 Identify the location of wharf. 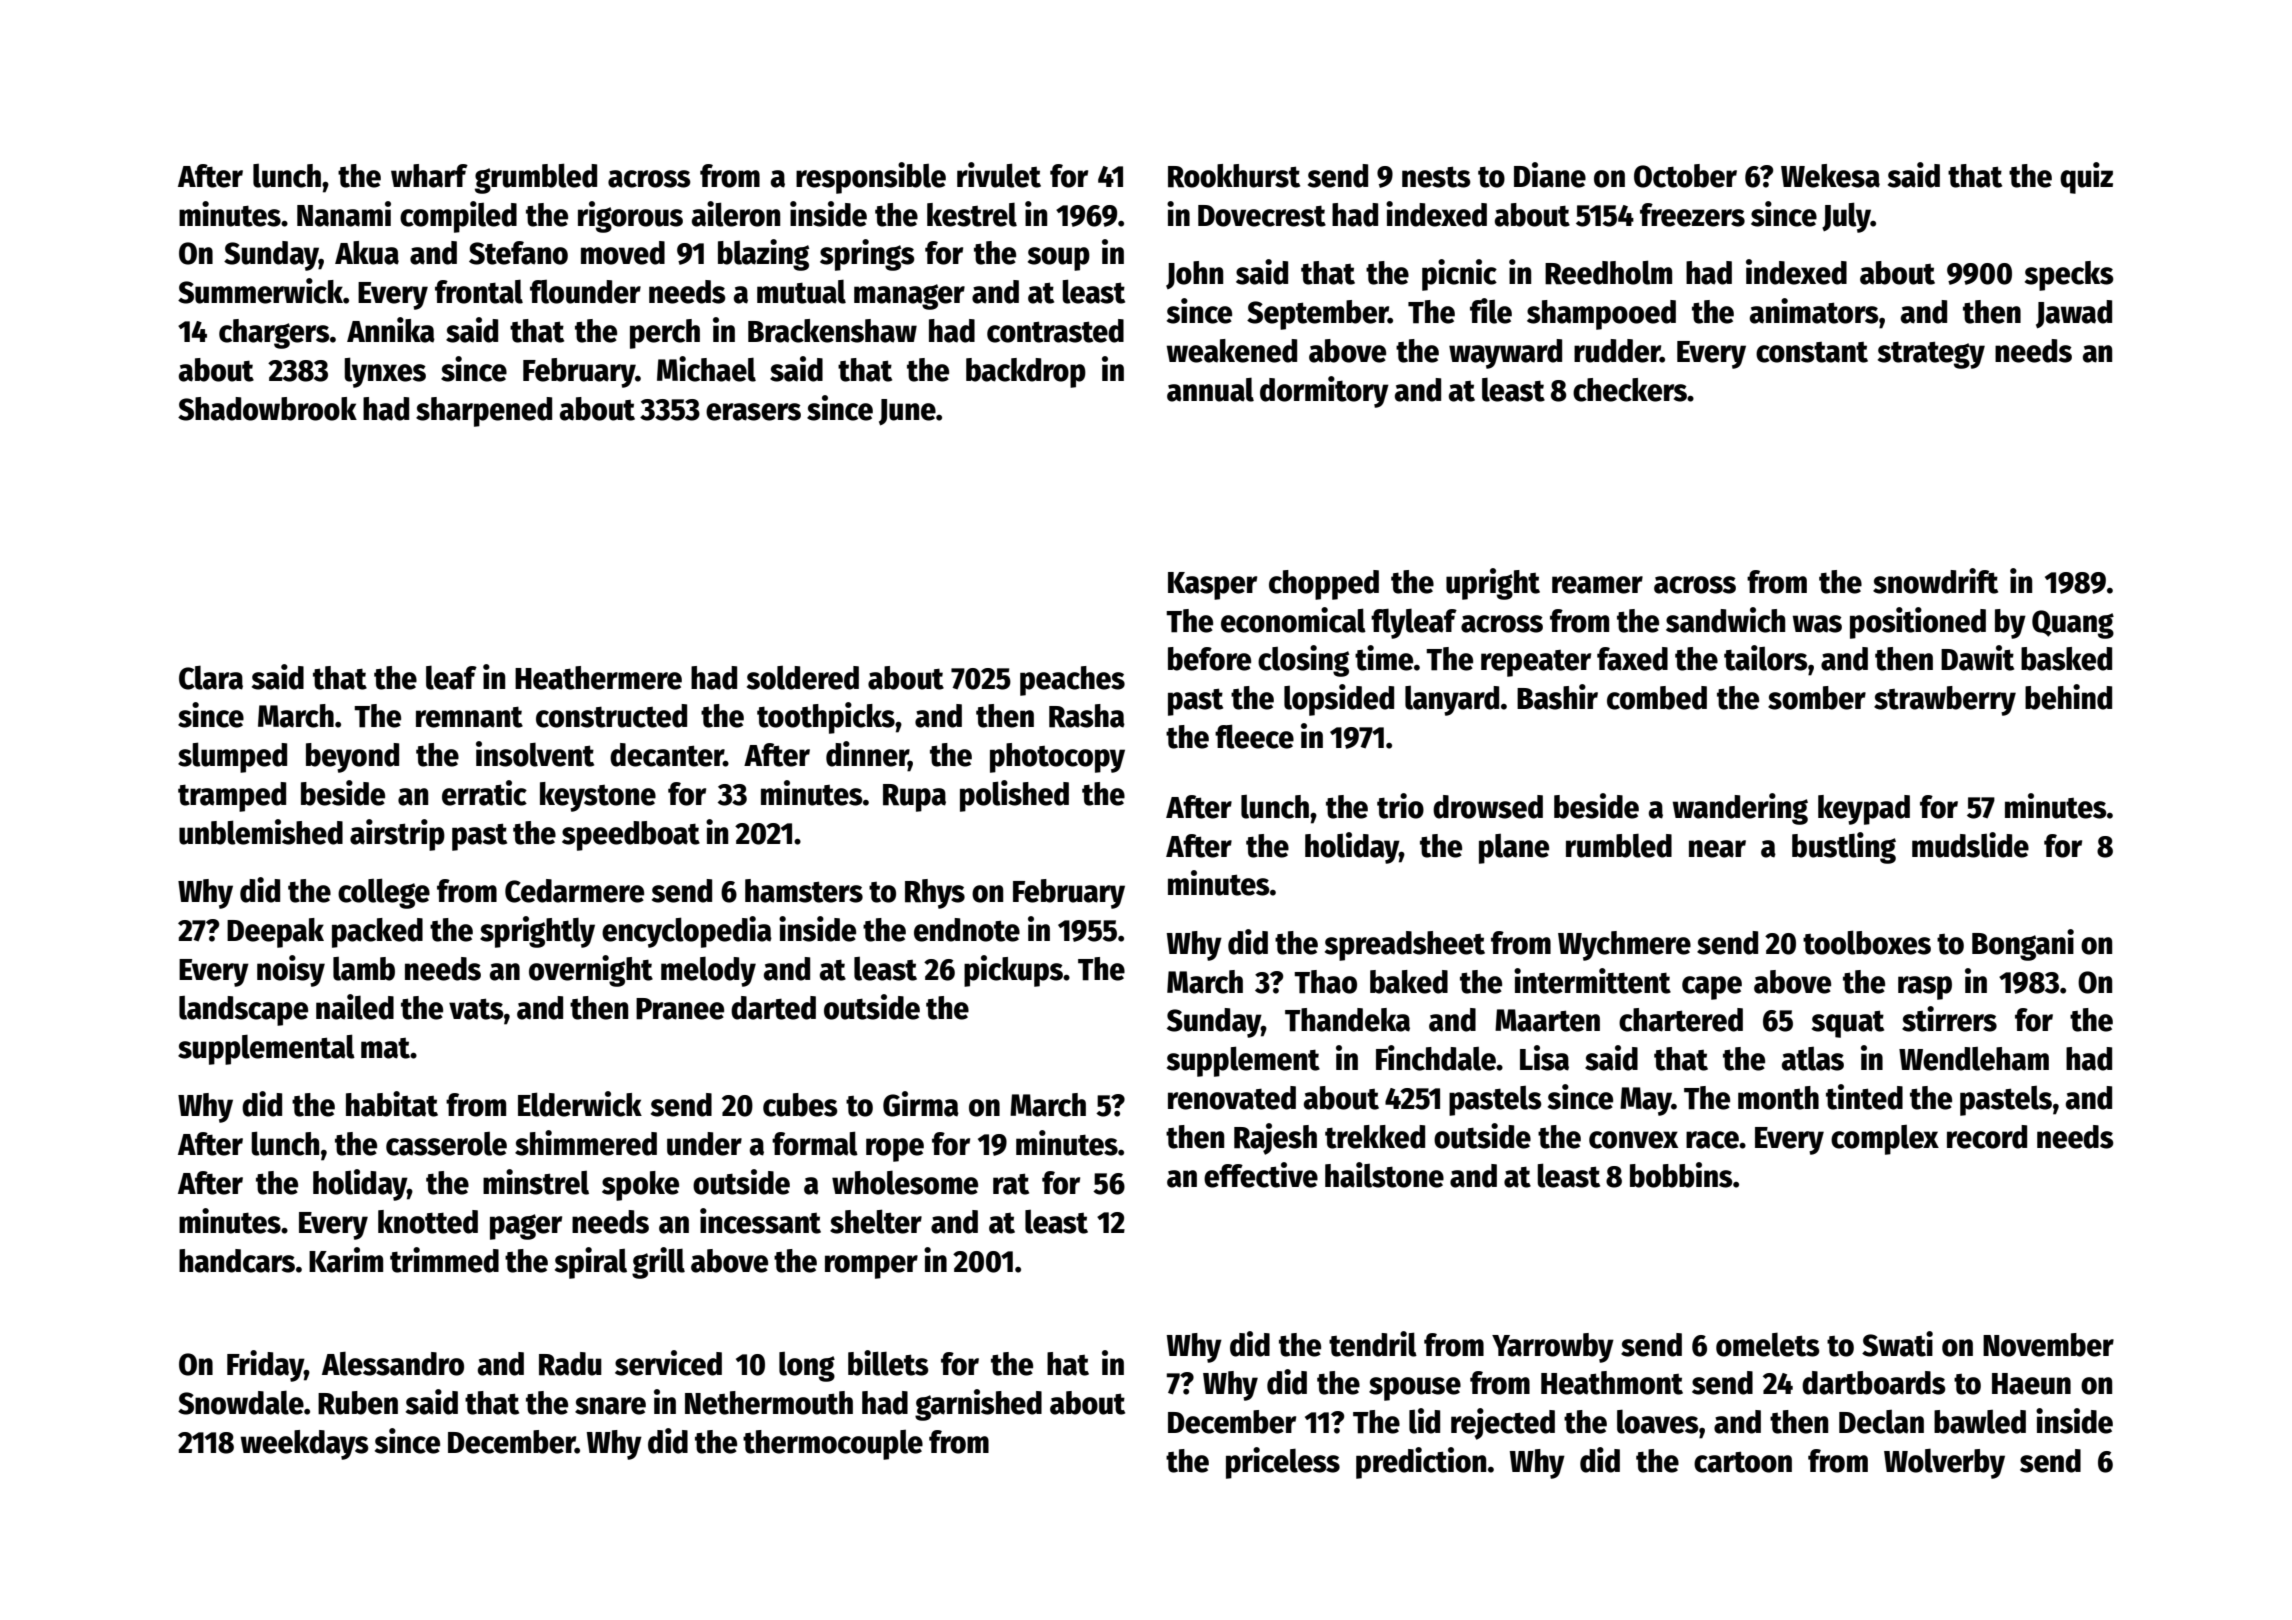
(429, 176).
